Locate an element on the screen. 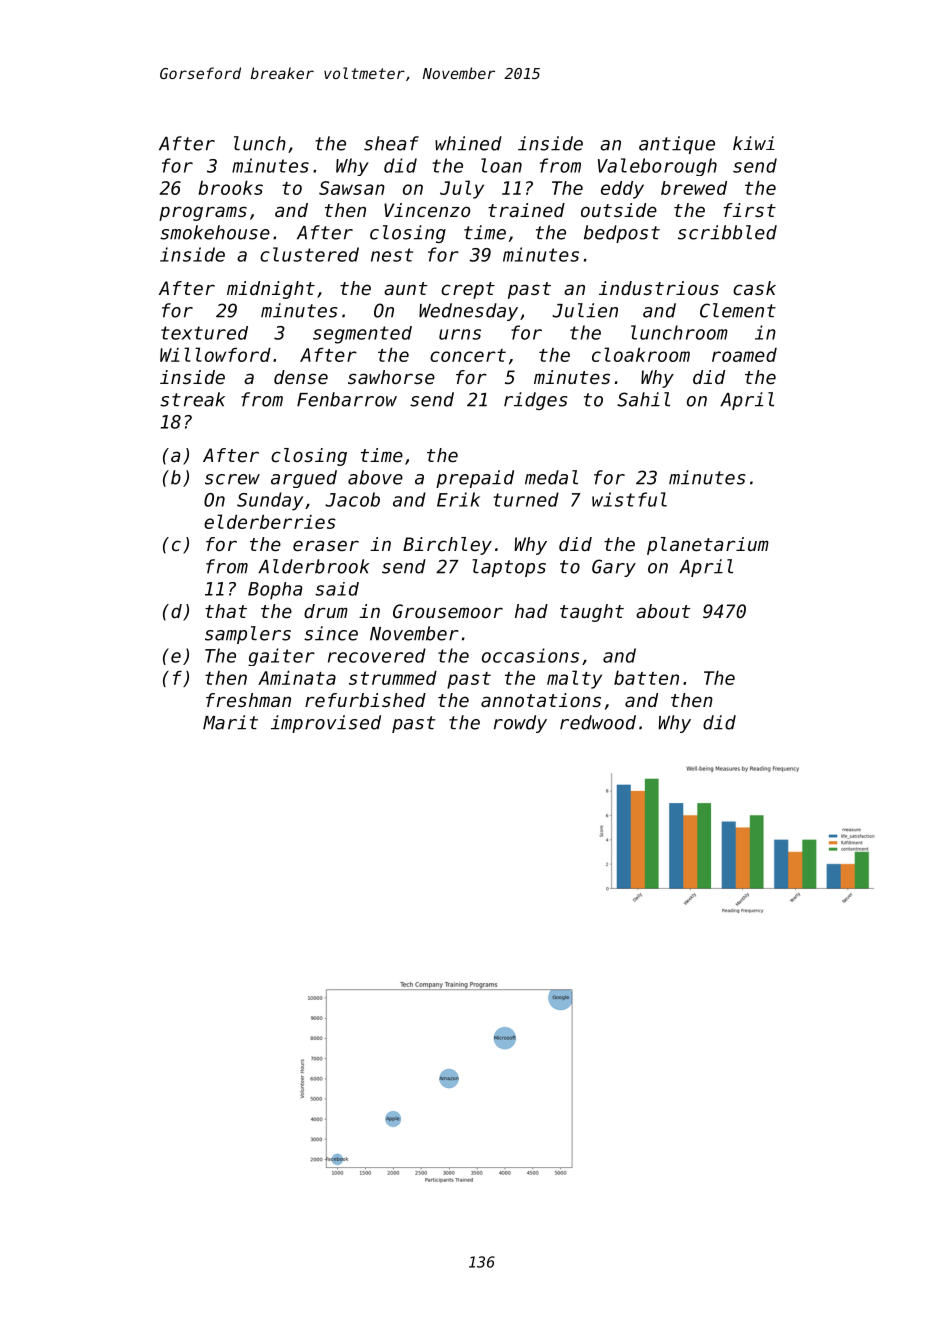 The image size is (936, 1328). prepaid is located at coordinates (475, 479).
